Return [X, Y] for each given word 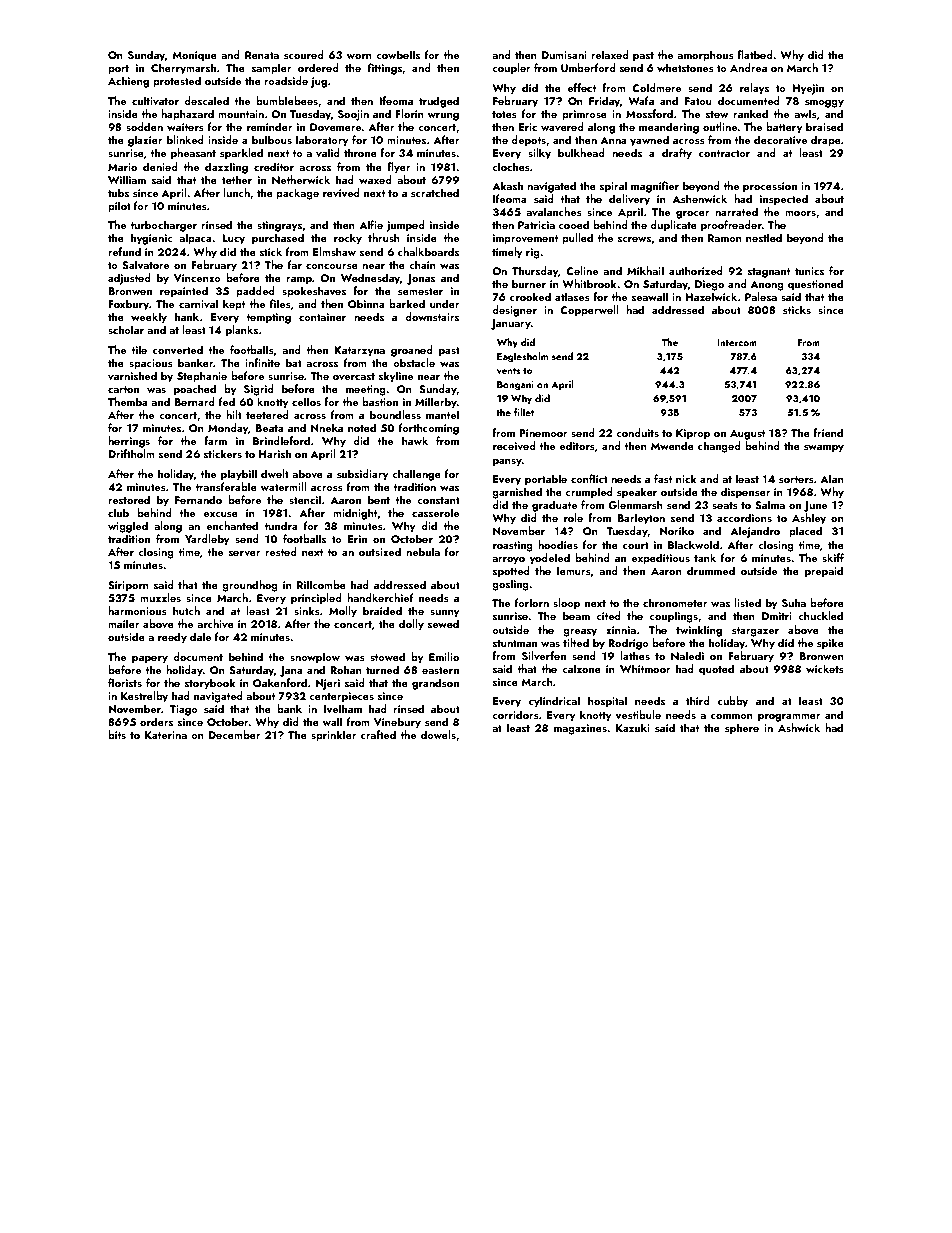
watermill [283, 486]
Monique [194, 56]
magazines [580, 729]
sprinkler [334, 736]
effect [581, 87]
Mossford [649, 113]
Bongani [515, 386]
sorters [796, 479]
